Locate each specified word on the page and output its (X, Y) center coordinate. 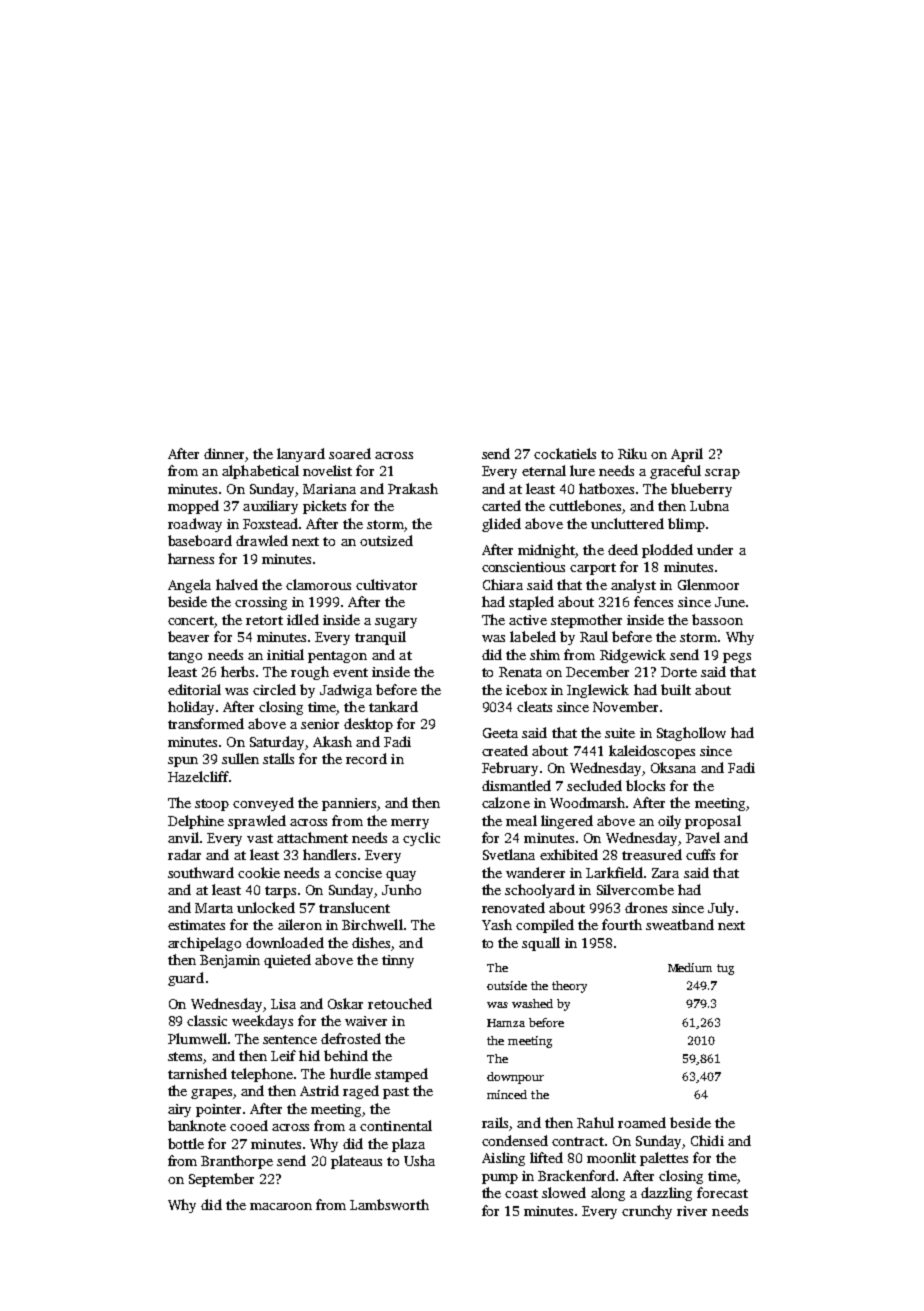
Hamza (506, 1023)
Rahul (595, 1122)
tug (725, 969)
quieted (287, 961)
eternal (544, 470)
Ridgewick (633, 656)
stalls (278, 758)
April (687, 455)
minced (507, 1094)
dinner (224, 453)
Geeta (500, 733)
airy (179, 1110)
